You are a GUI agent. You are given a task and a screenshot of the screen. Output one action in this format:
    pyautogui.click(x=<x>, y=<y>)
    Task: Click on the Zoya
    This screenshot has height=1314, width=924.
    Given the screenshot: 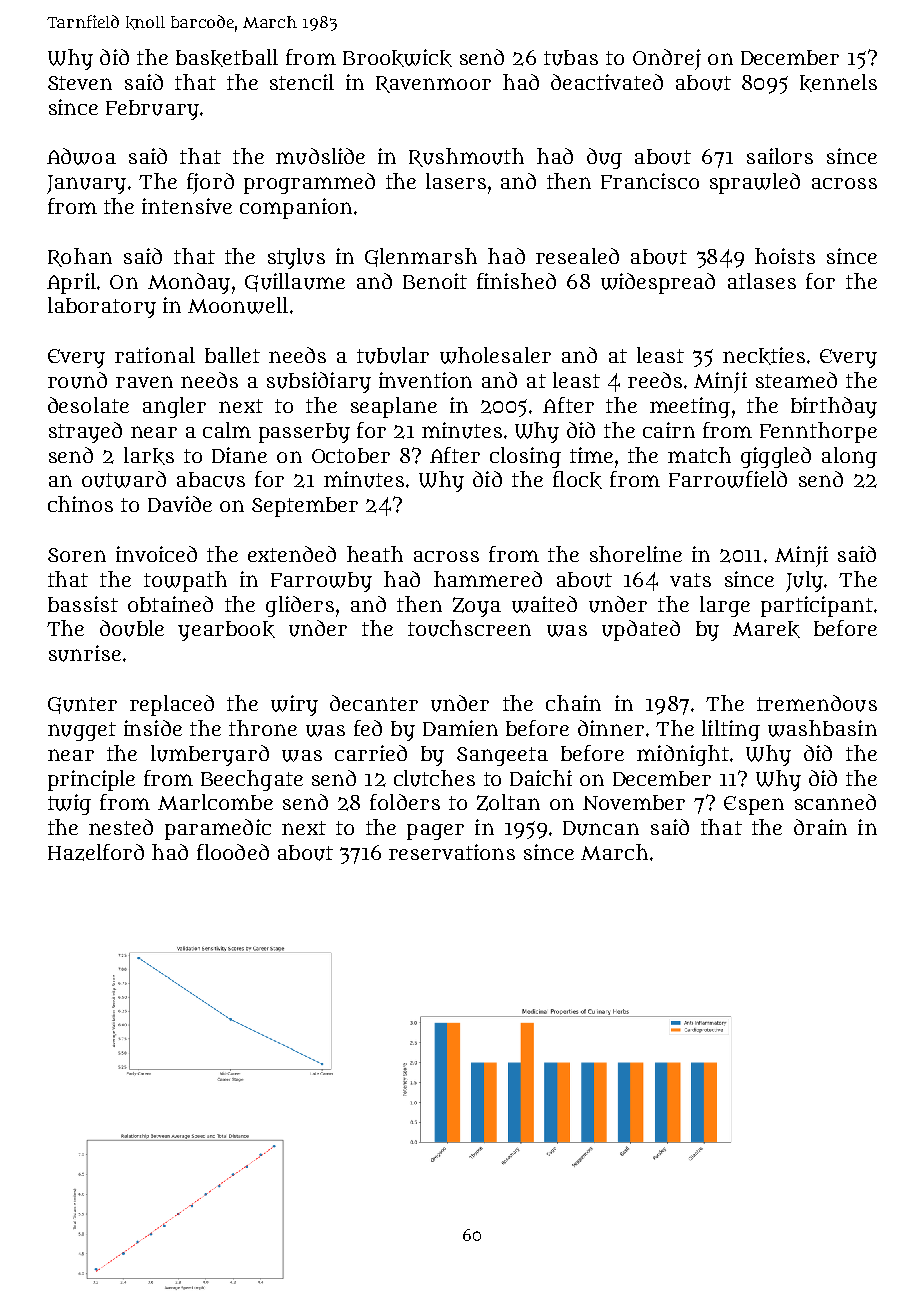 What is the action you would take?
    pyautogui.click(x=477, y=607)
